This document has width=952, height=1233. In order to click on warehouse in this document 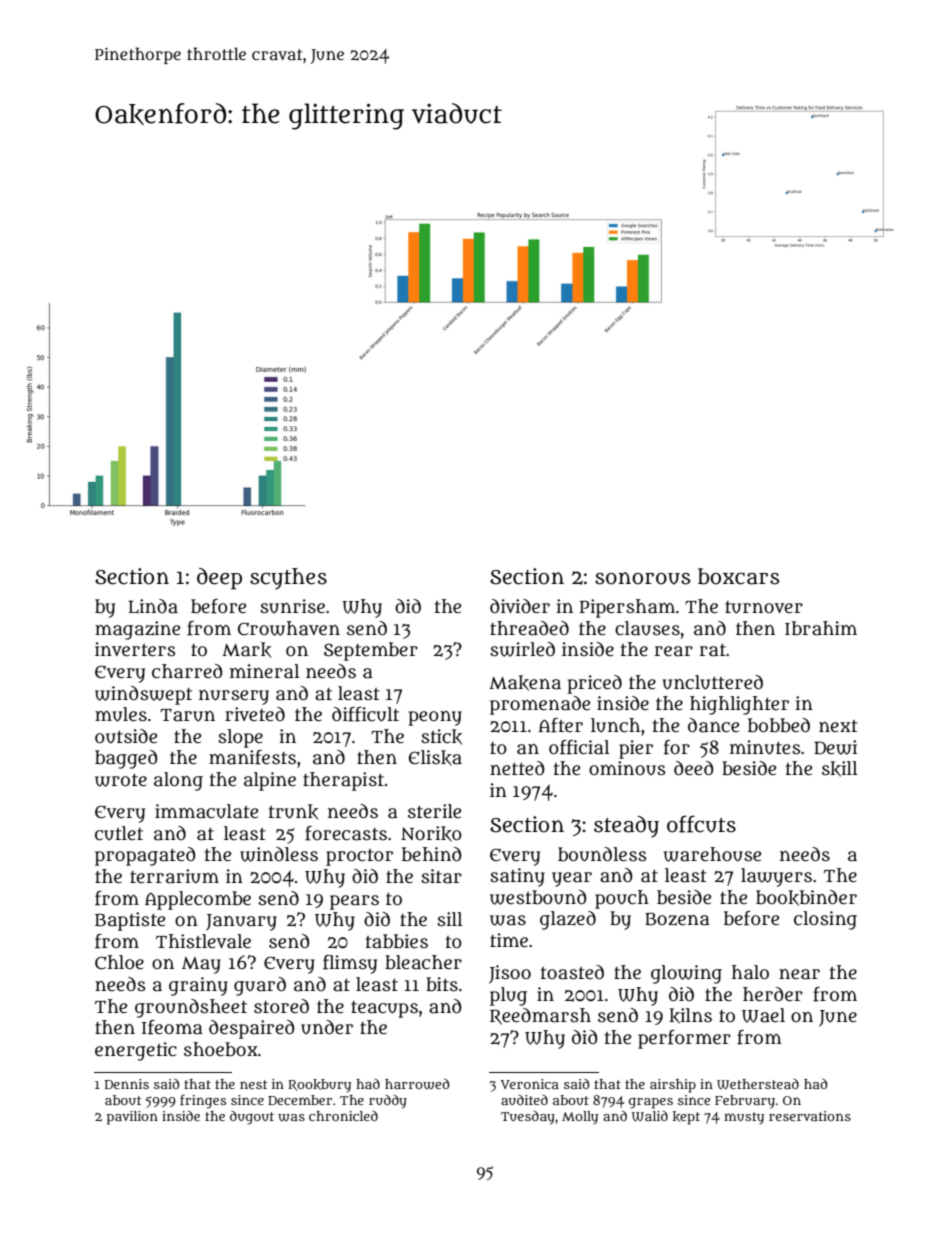, I will do `click(712, 854)`.
